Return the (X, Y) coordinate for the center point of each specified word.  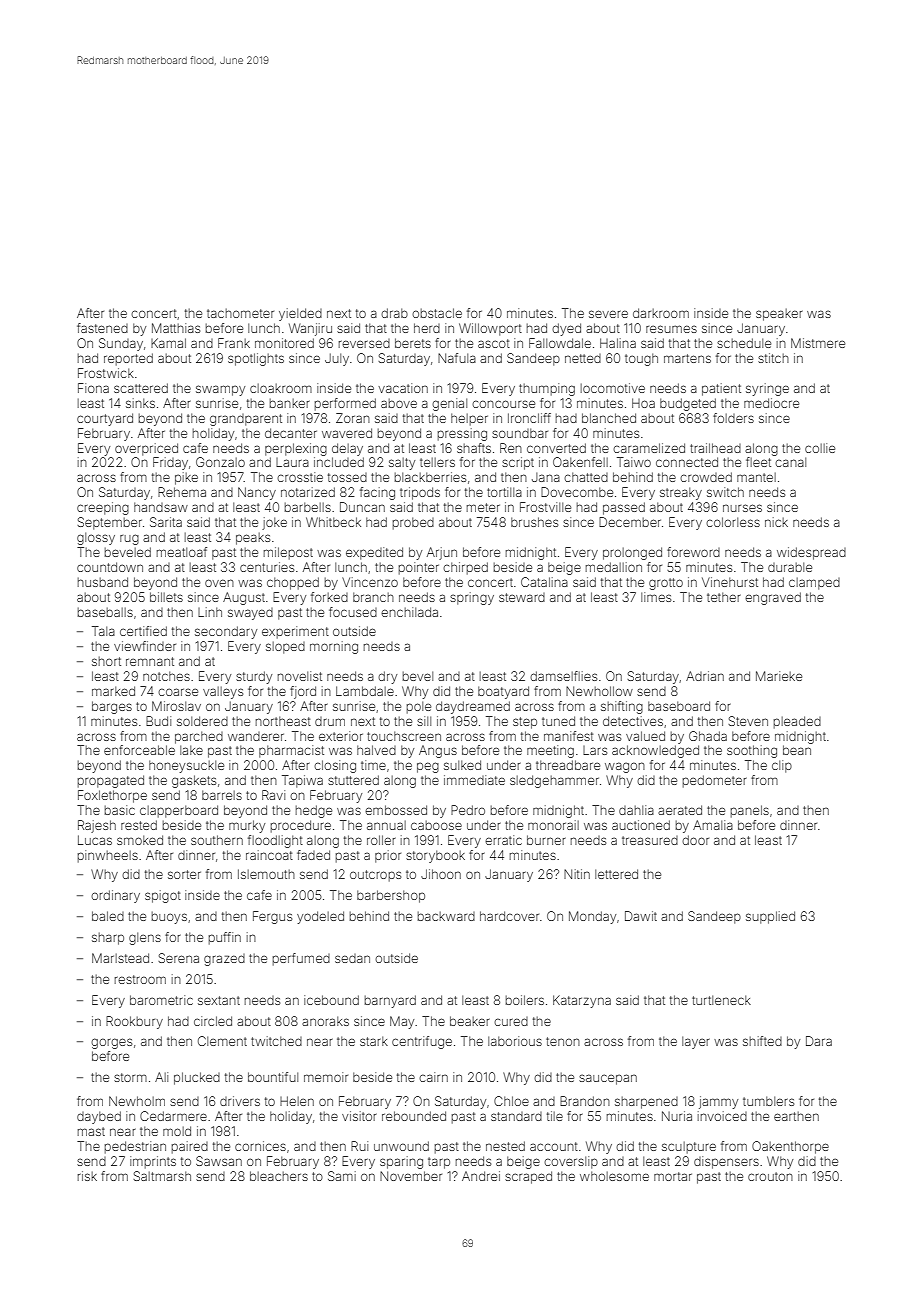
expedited (374, 553)
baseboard (679, 706)
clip (782, 766)
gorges (111, 1043)
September (109, 523)
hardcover (509, 916)
